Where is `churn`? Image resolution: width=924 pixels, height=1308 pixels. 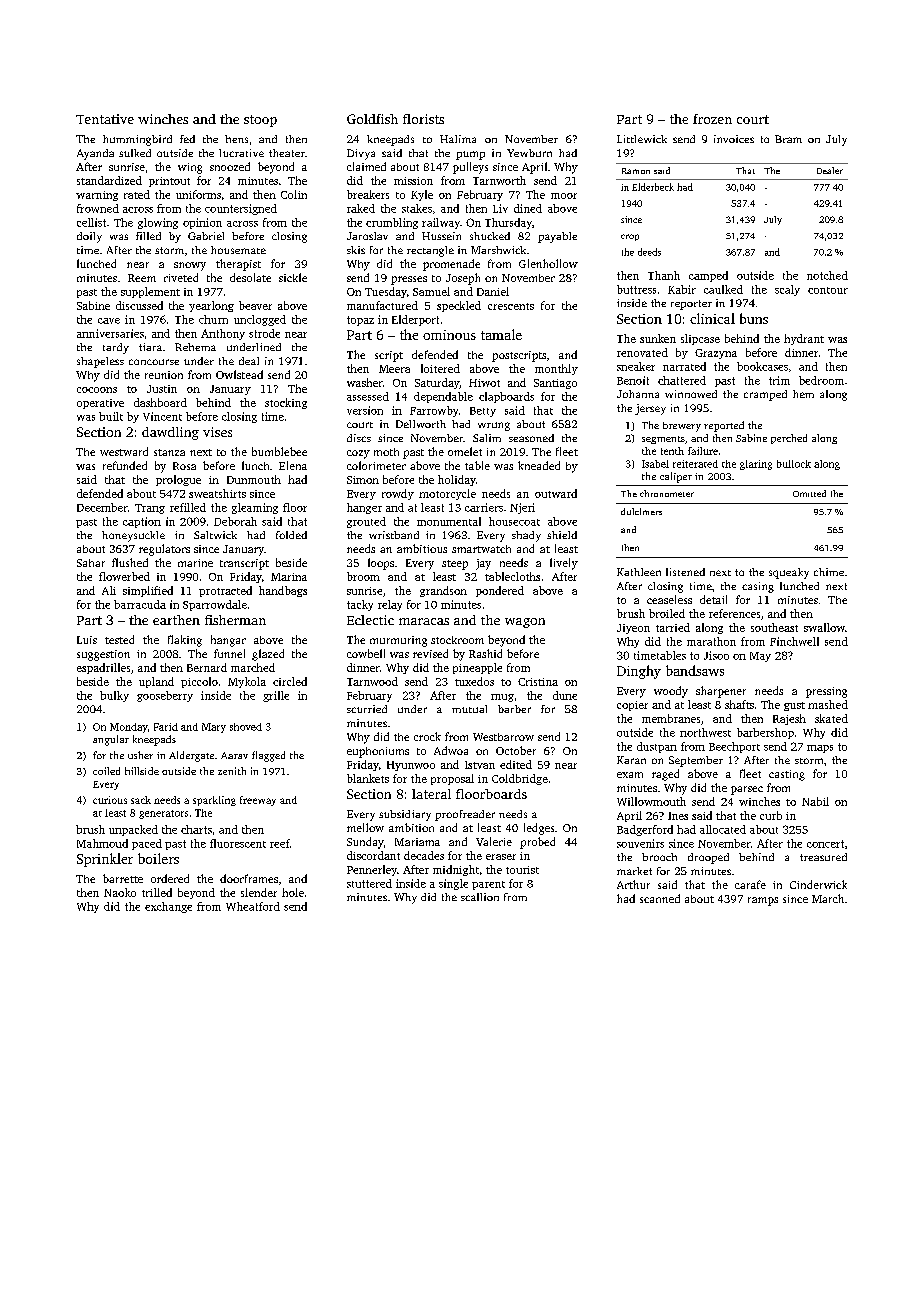
churn is located at coordinates (213, 319).
